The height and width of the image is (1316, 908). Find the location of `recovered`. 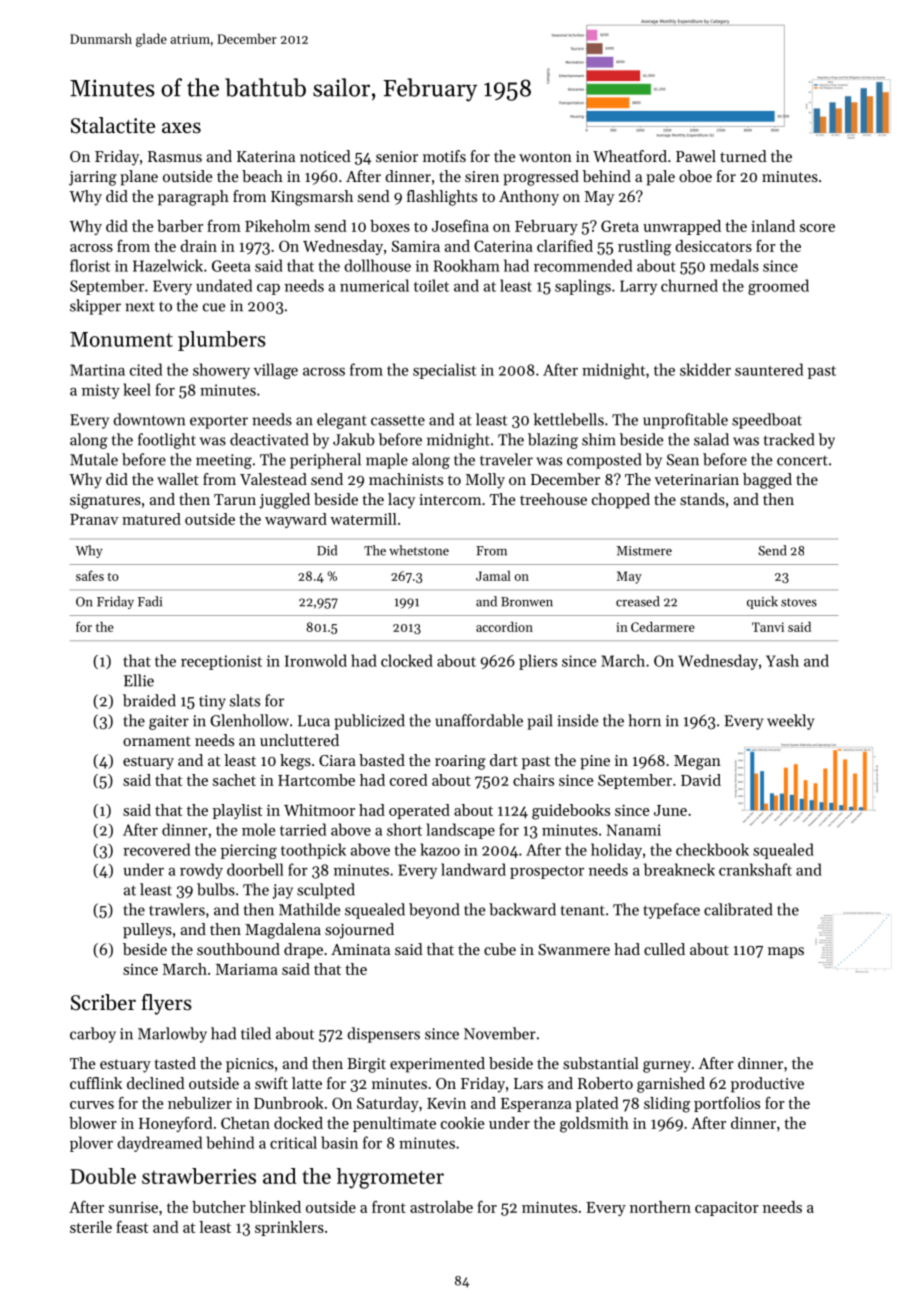

recovered is located at coordinates (156, 849).
